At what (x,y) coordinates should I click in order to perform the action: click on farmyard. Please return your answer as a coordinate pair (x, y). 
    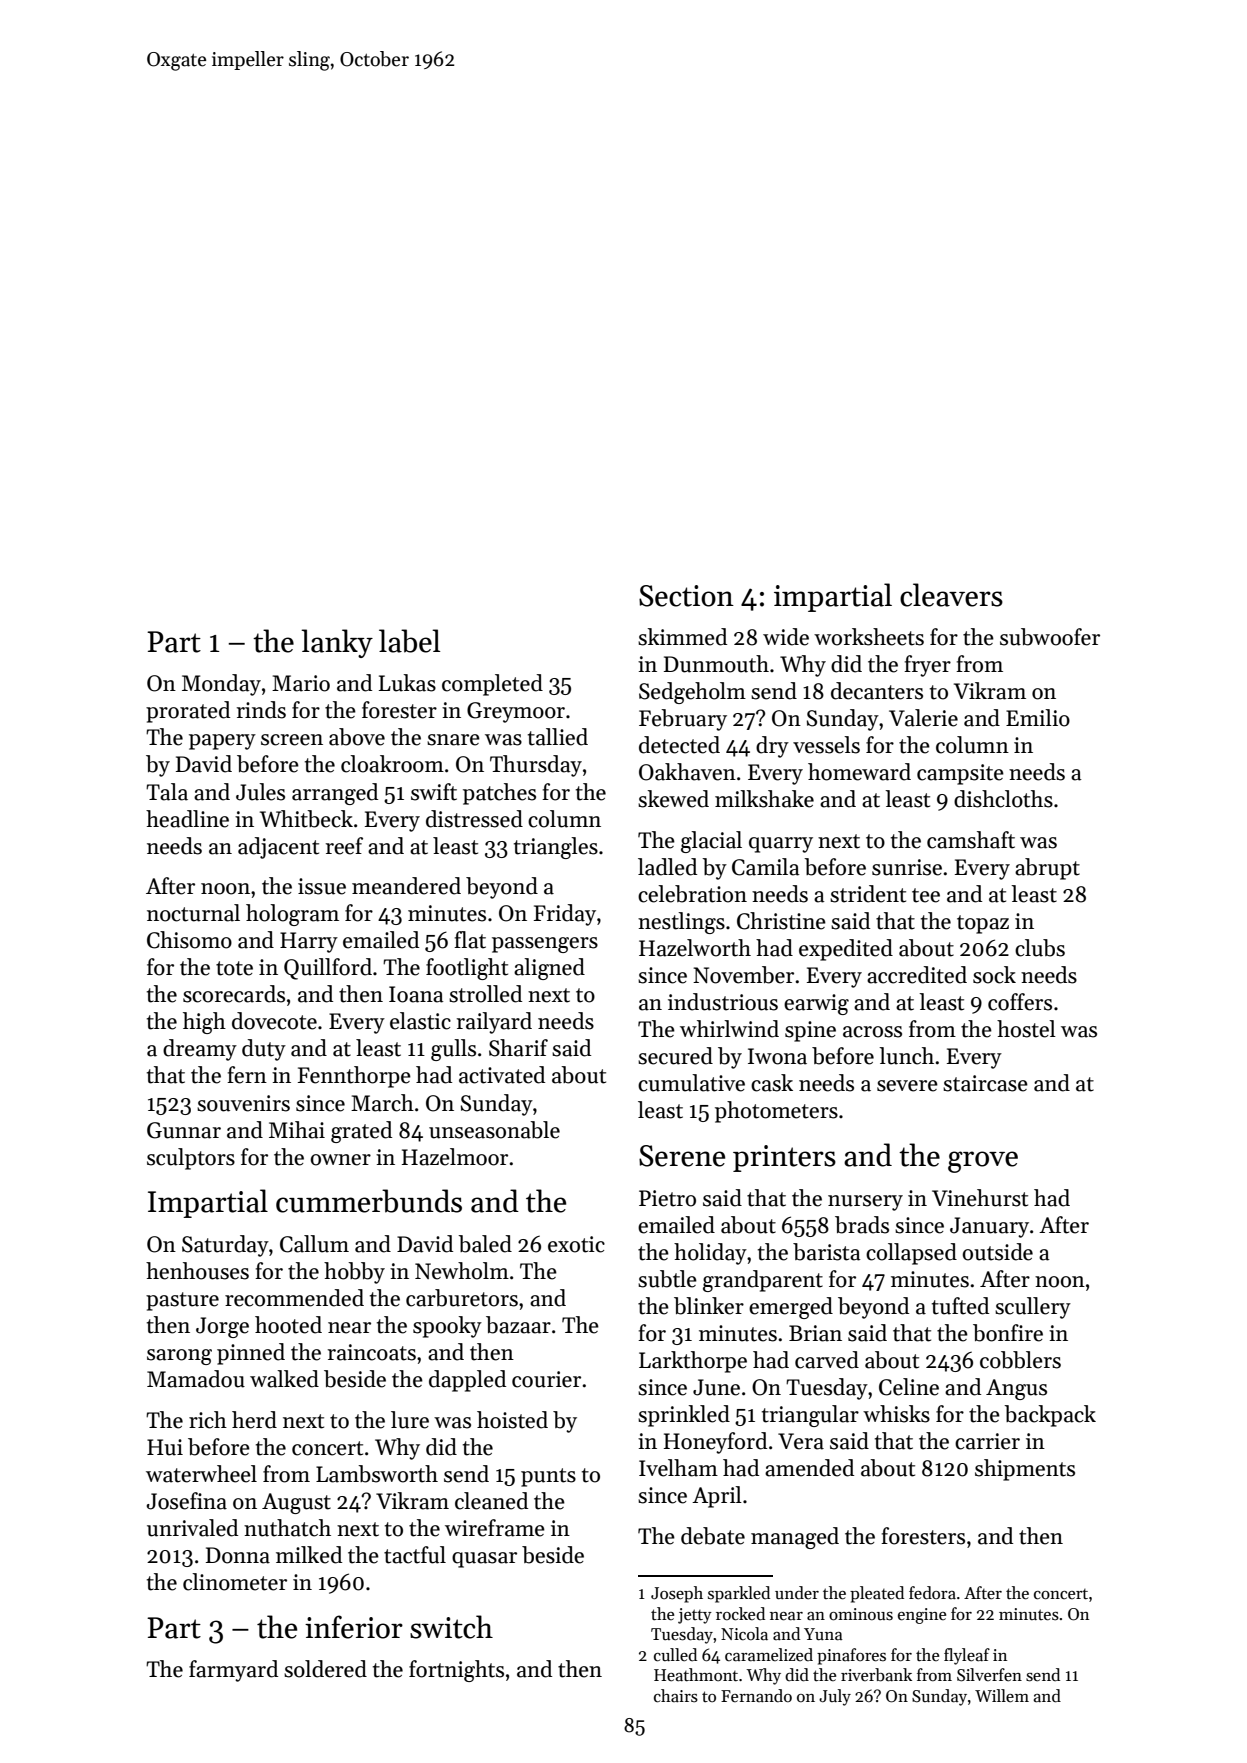
    Looking at the image, I should click on (233, 1671).
